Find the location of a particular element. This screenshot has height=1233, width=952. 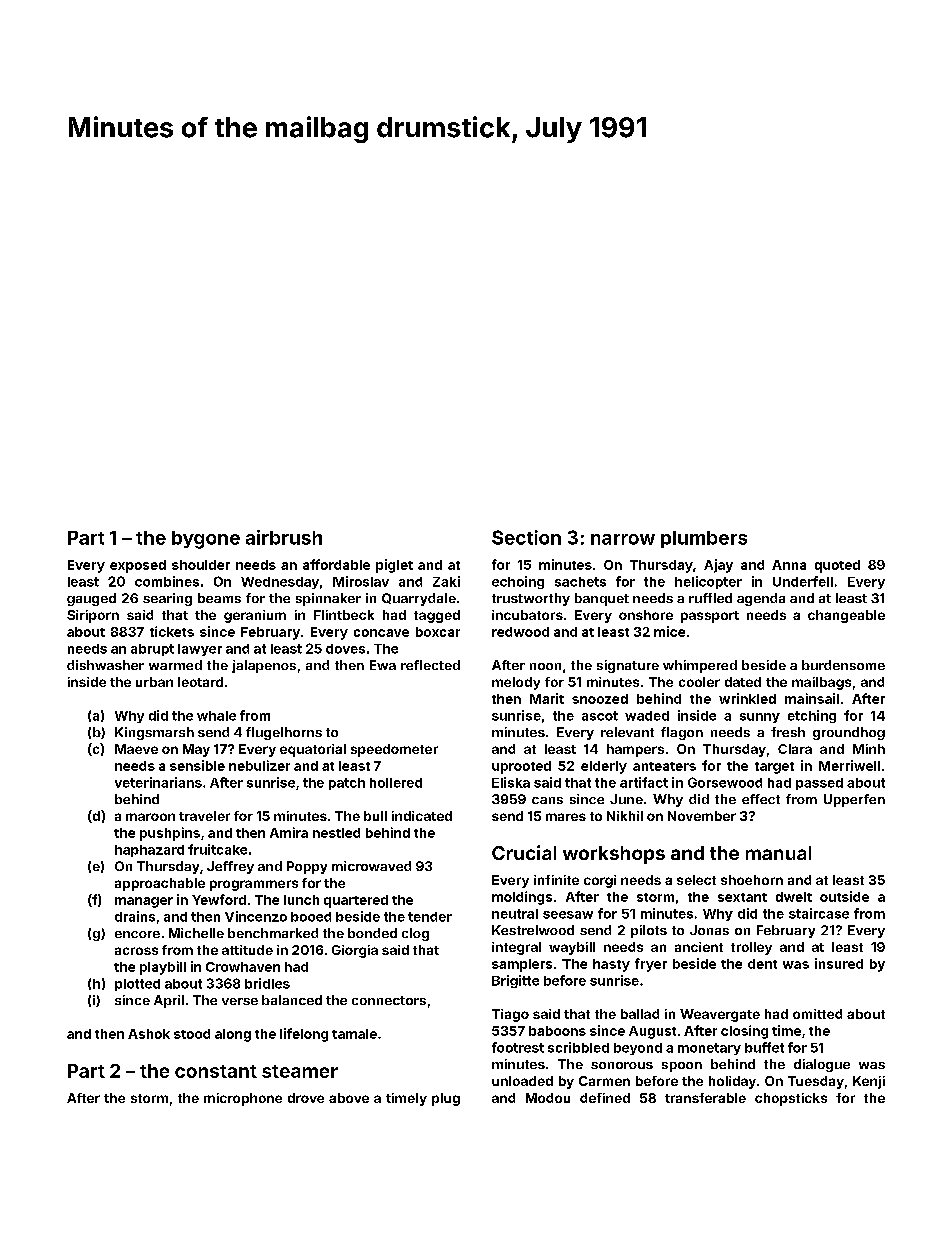

maroon is located at coordinates (150, 817).
